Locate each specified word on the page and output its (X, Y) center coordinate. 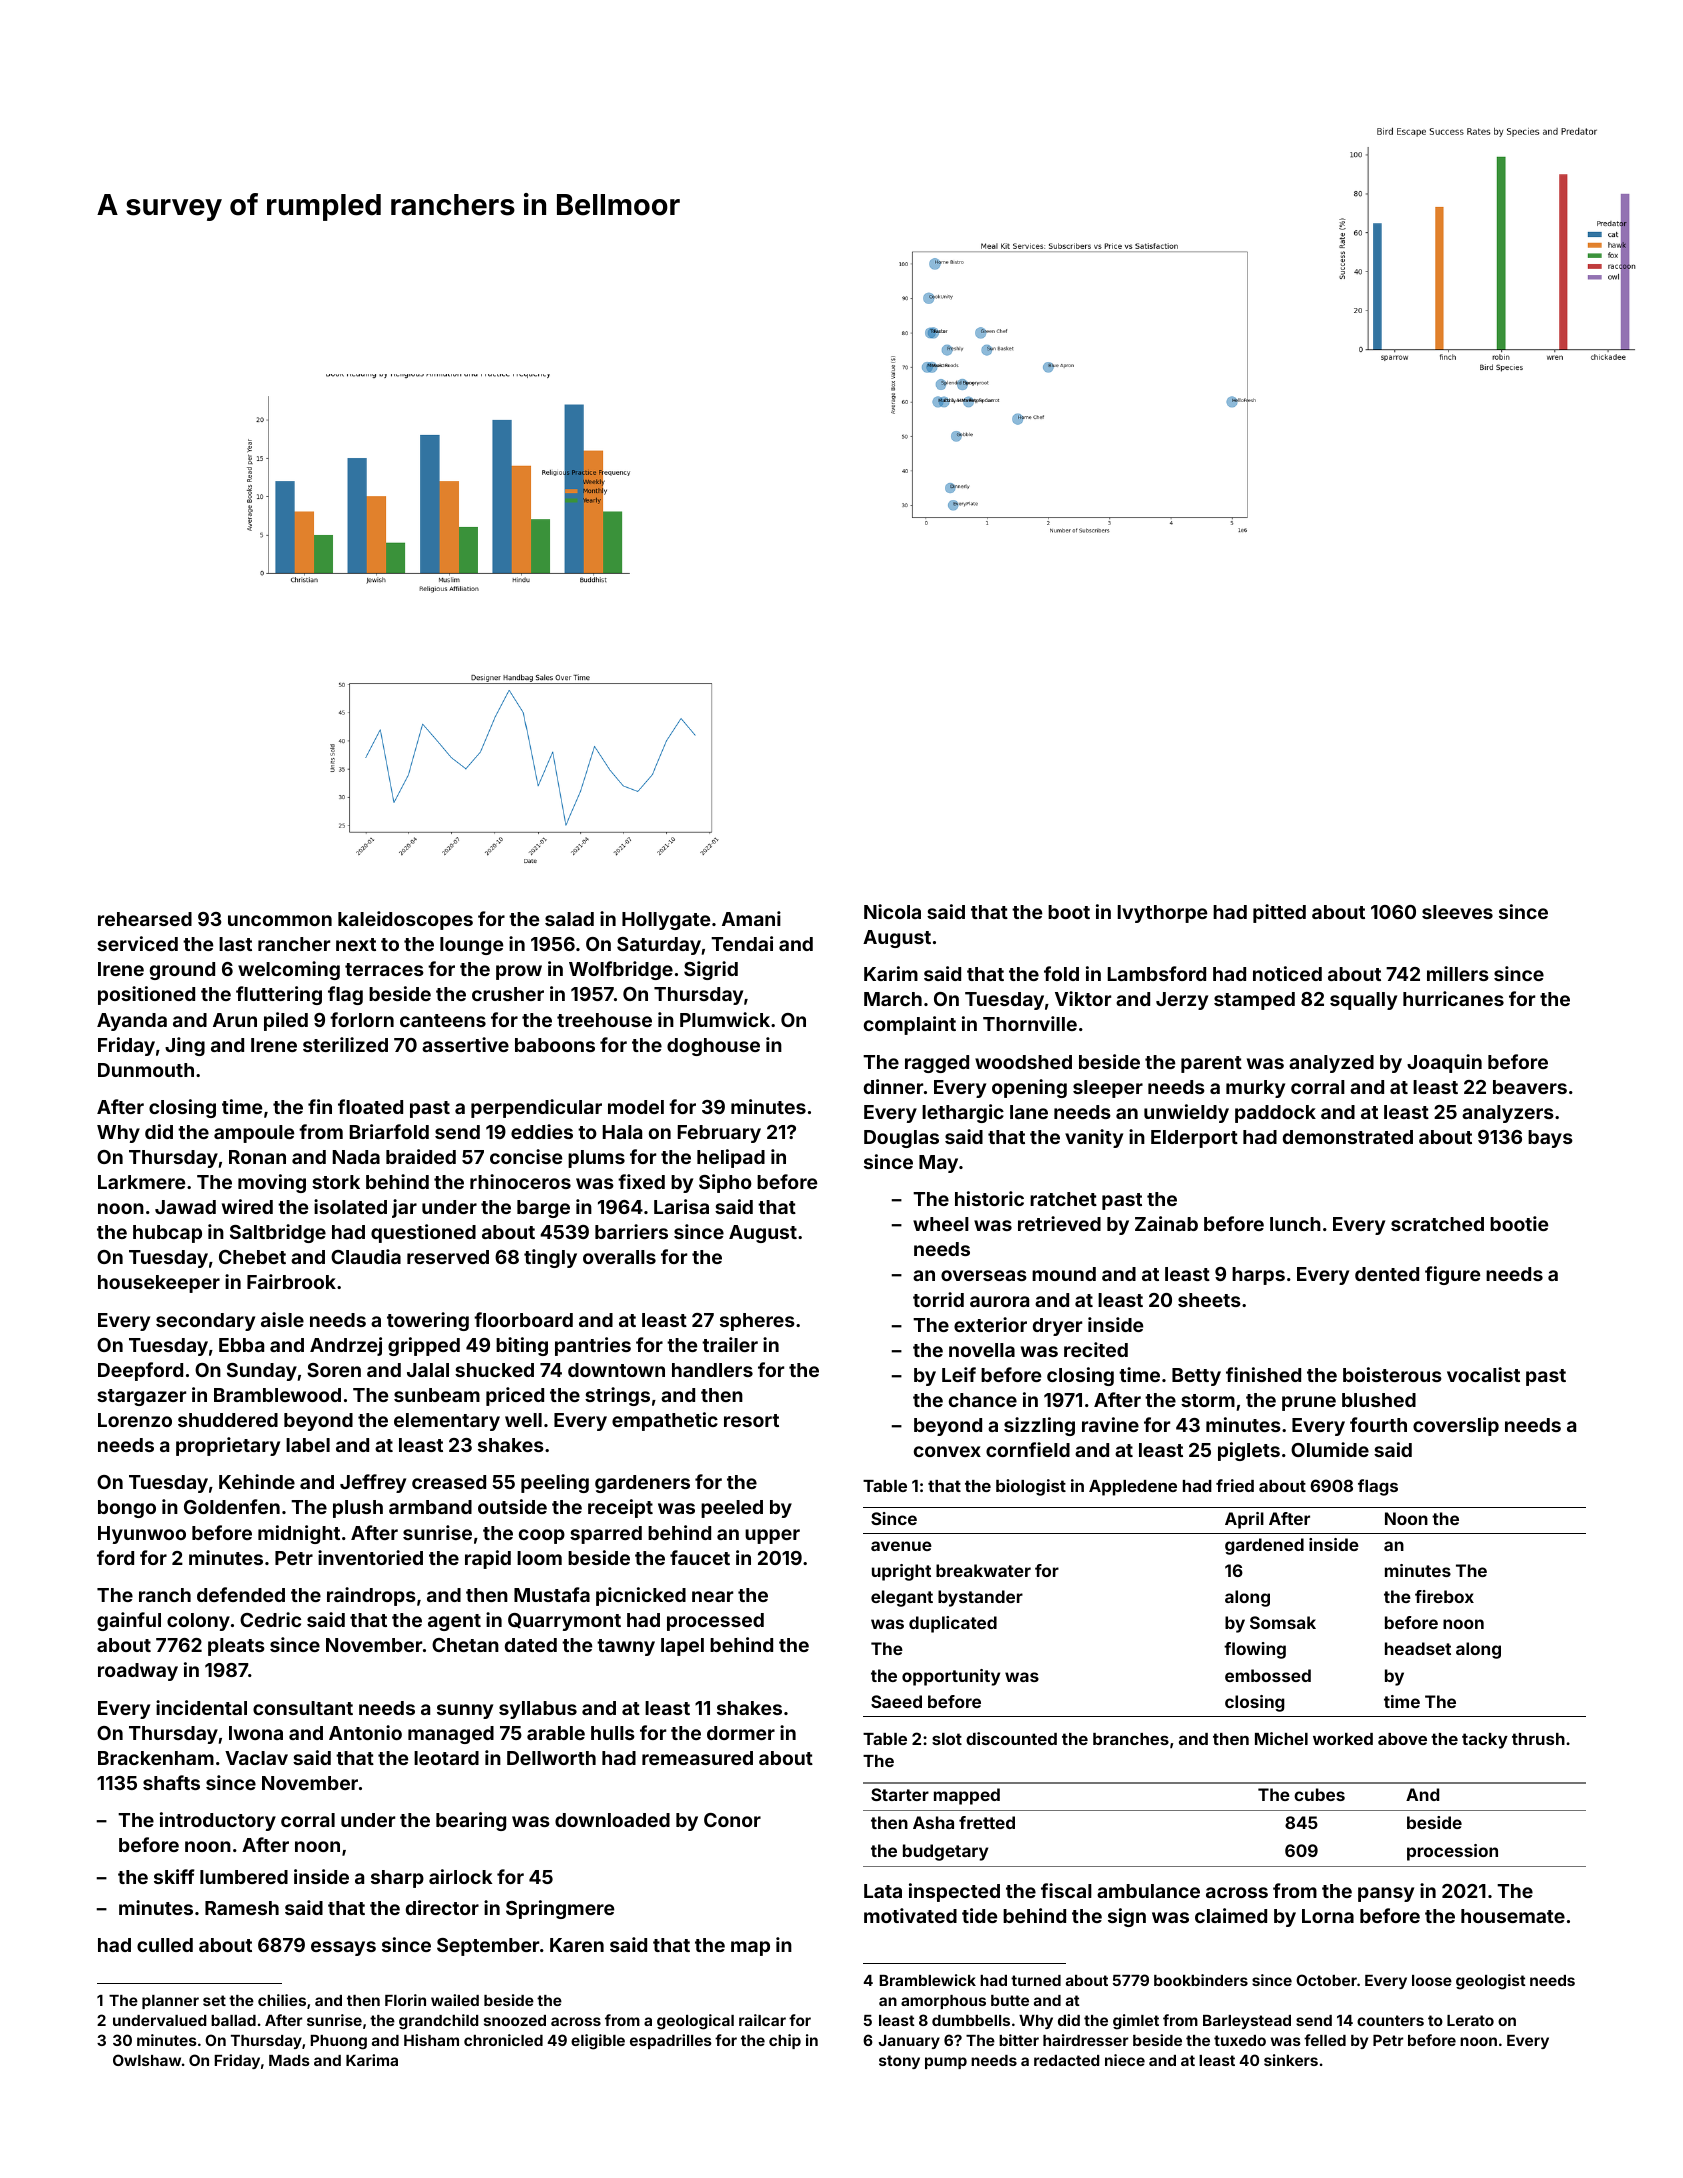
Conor (732, 1820)
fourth (1378, 1424)
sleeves (1457, 912)
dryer (1057, 1327)
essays (343, 1948)
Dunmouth (146, 1070)
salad (569, 919)
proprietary (228, 1446)
